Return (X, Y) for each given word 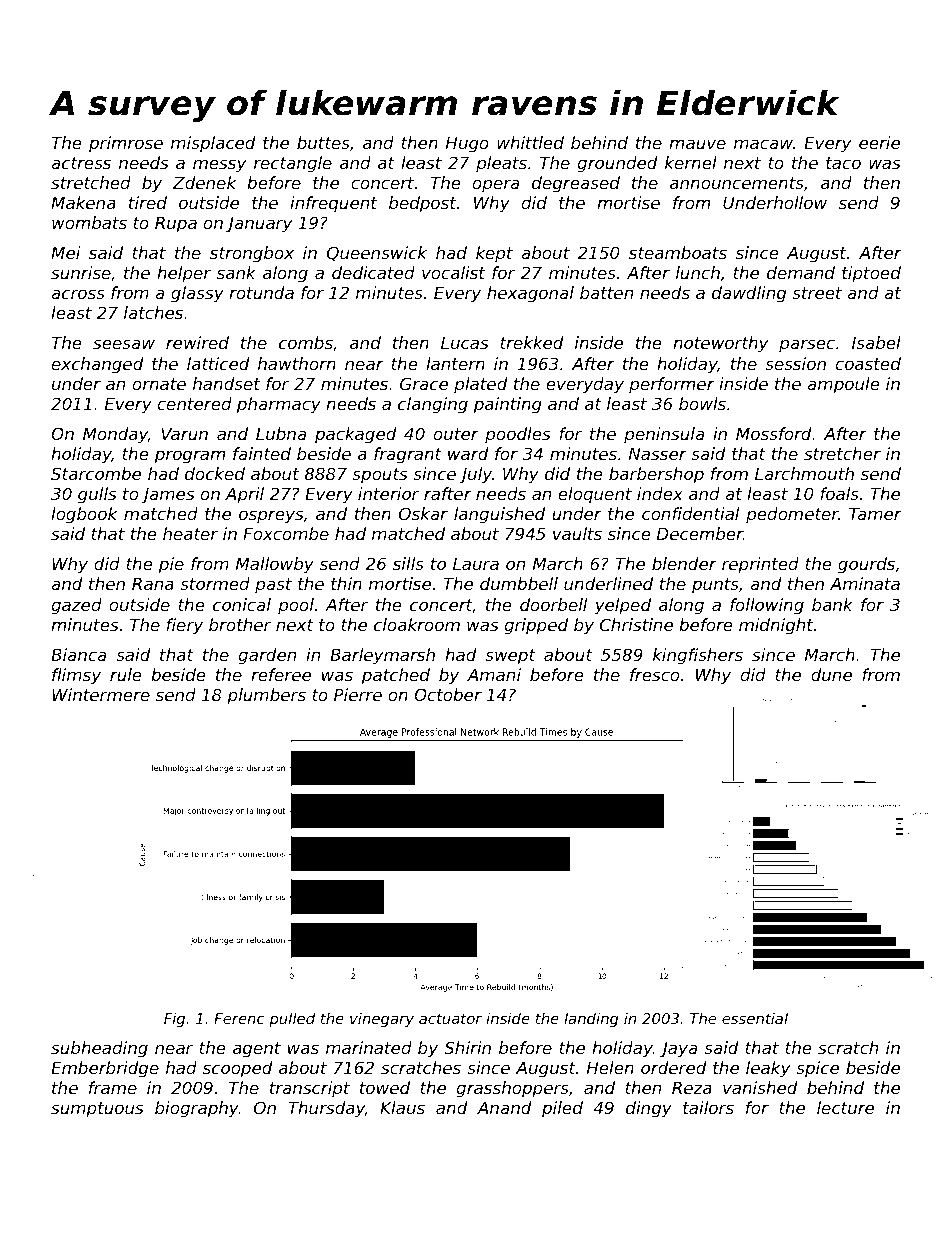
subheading (99, 1049)
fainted (262, 453)
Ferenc (239, 1018)
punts (715, 586)
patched (396, 676)
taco (843, 163)
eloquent (595, 495)
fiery (184, 626)
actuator (450, 1018)
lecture (845, 1107)
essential (755, 1018)
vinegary (382, 1020)
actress (81, 163)
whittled (530, 142)
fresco (654, 674)
